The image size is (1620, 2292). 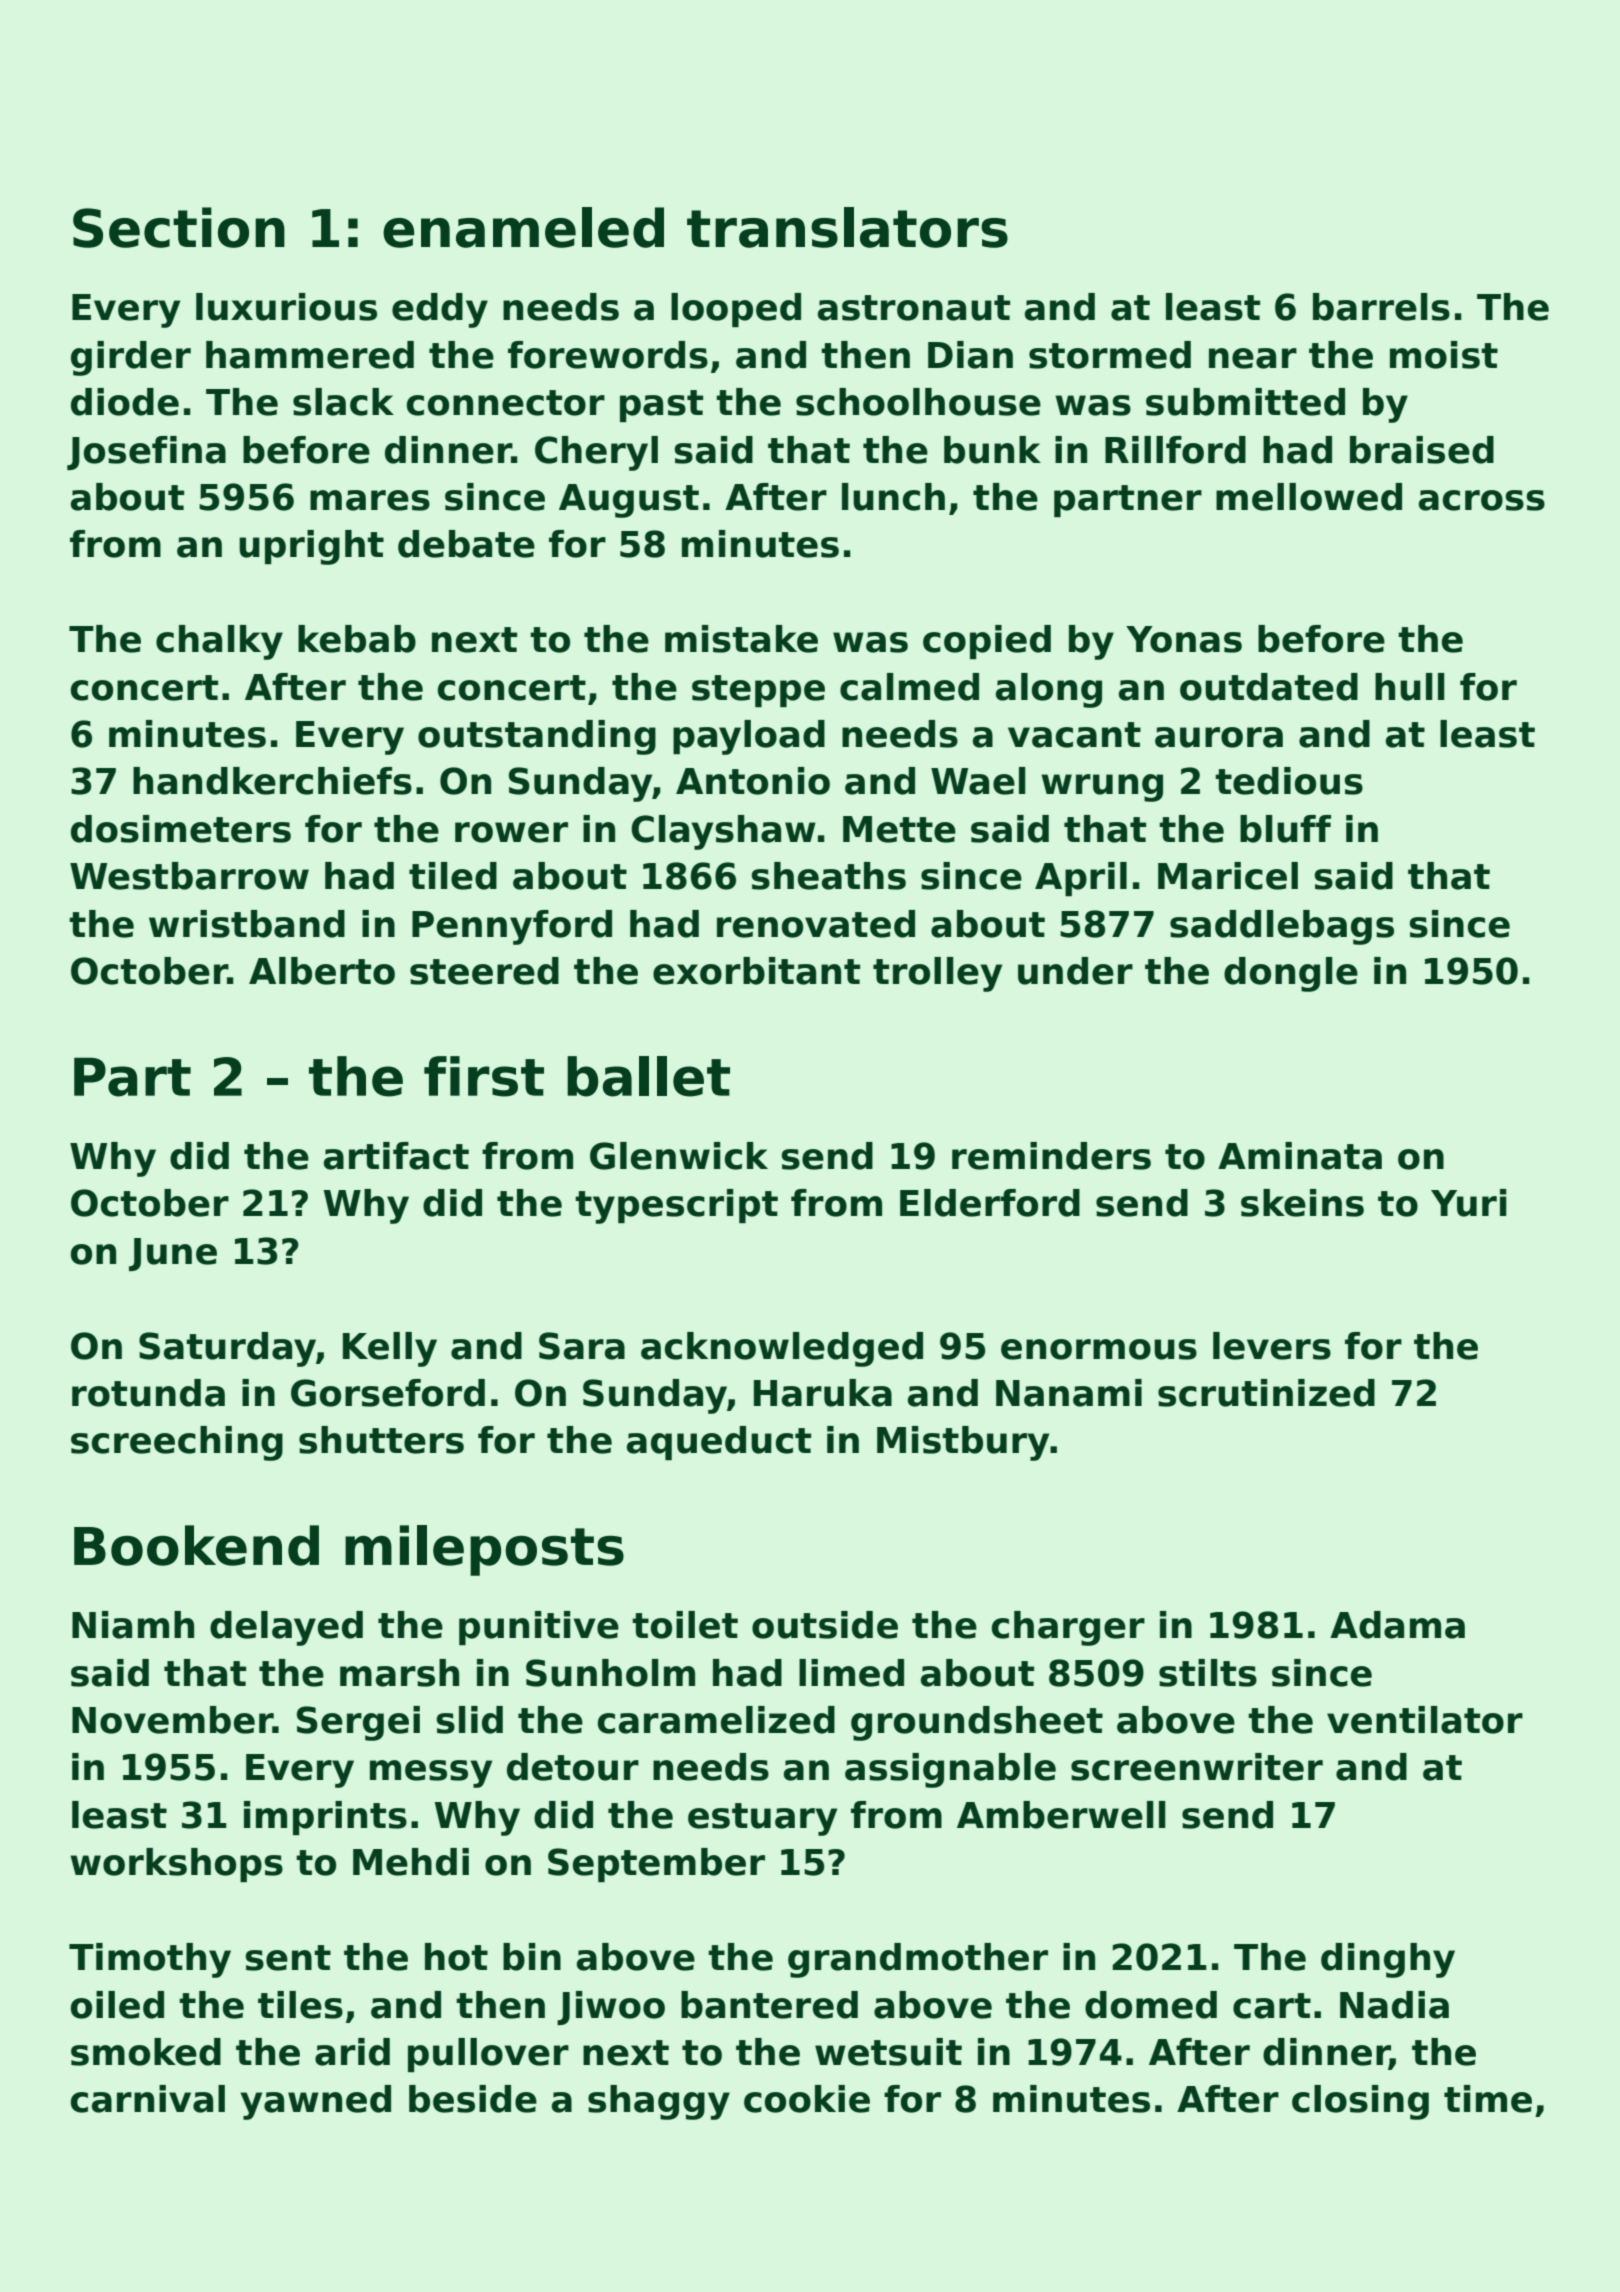 What do you see at coordinates (1381, 307) in the image?
I see `barrels` at bounding box center [1381, 307].
